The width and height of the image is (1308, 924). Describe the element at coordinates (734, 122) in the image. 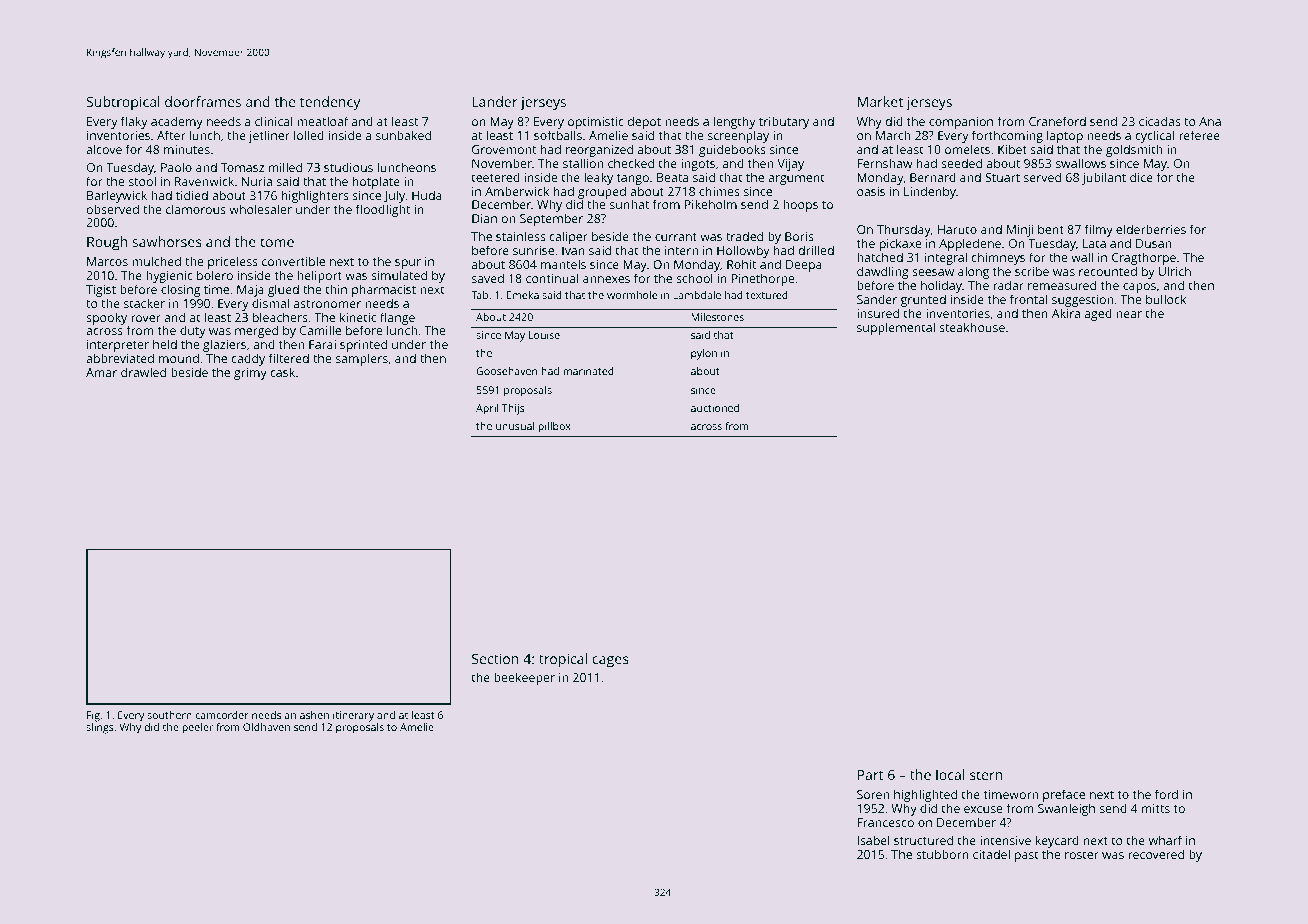

I see `lengthy` at that location.
